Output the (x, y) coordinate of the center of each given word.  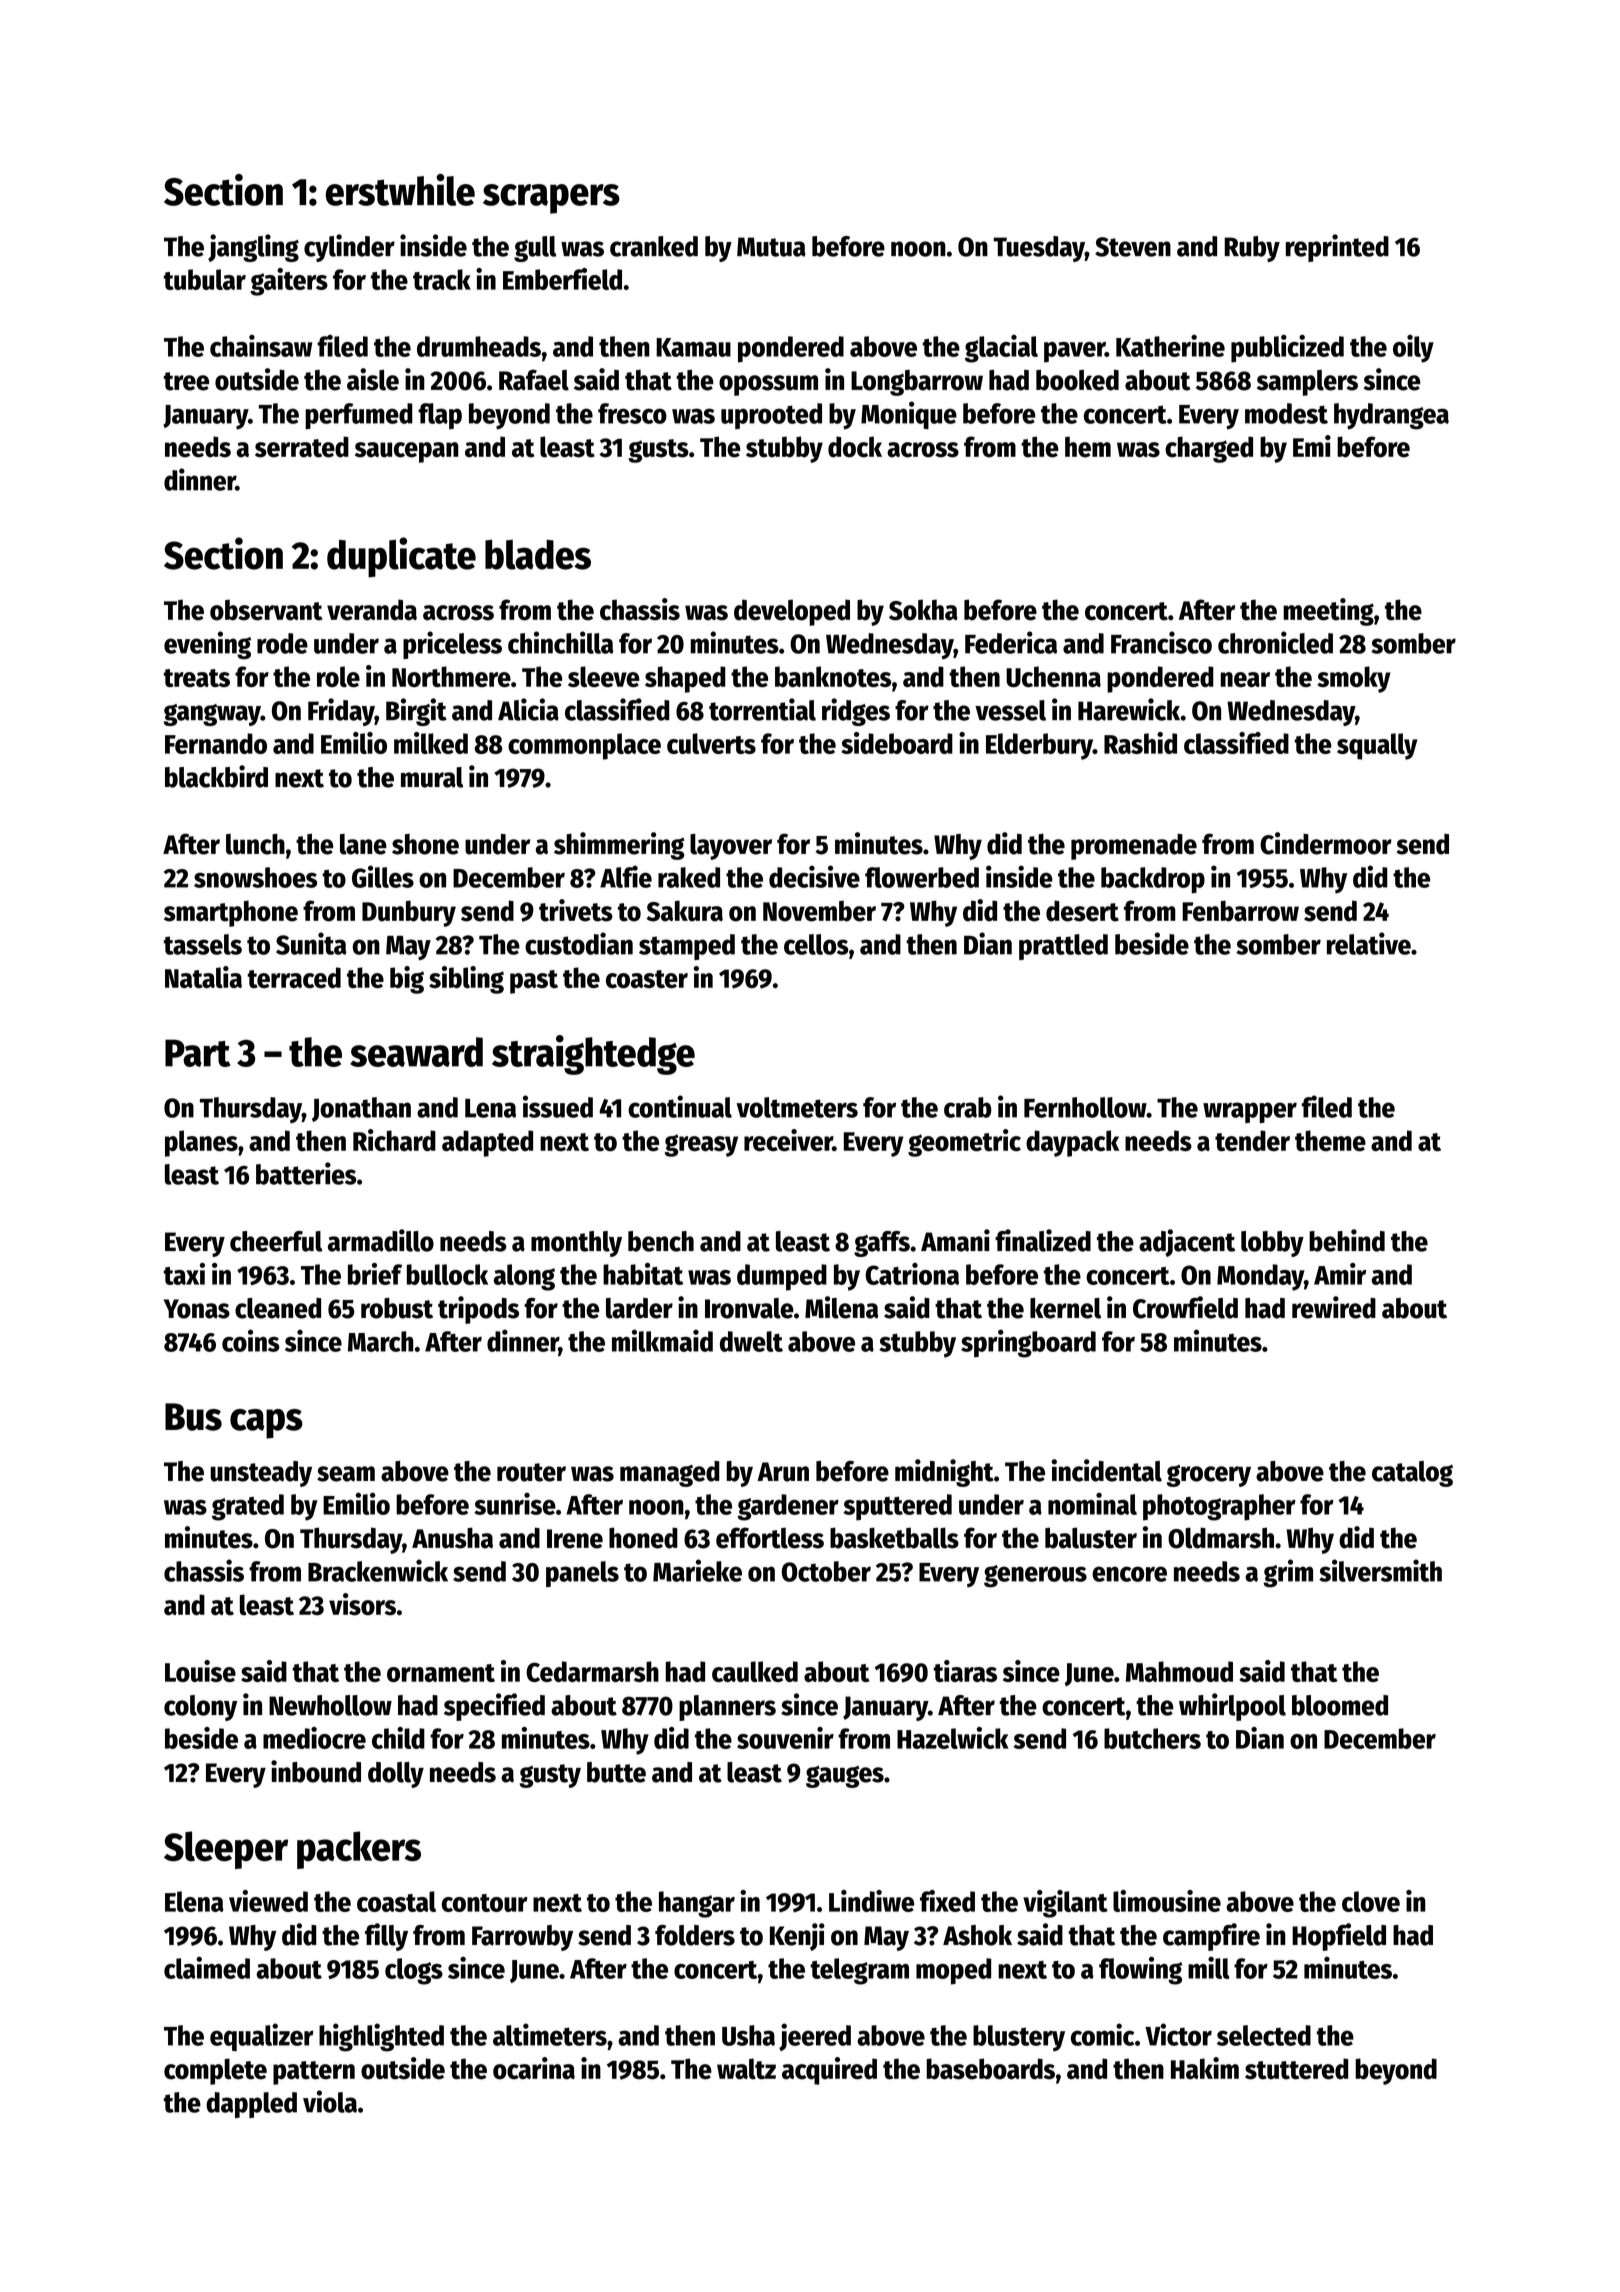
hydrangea (1391, 416)
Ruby (1252, 249)
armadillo (381, 1240)
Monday (1260, 1277)
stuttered (1296, 2069)
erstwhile (400, 190)
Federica (1011, 642)
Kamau (693, 347)
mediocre (314, 1738)
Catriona (912, 1274)
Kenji (797, 1937)
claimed (207, 1967)
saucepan (406, 452)
